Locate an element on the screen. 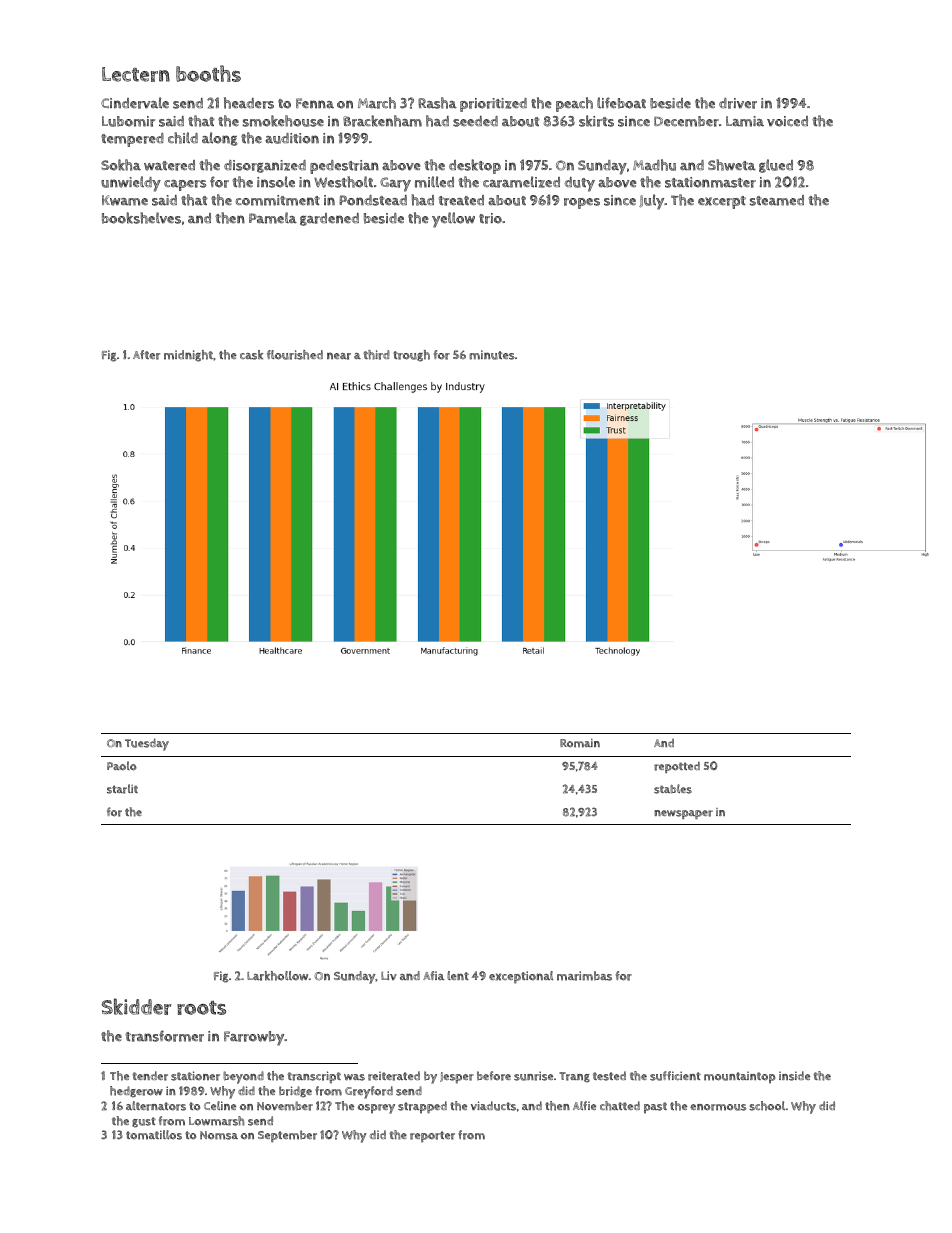  Paolo is located at coordinates (122, 766).
